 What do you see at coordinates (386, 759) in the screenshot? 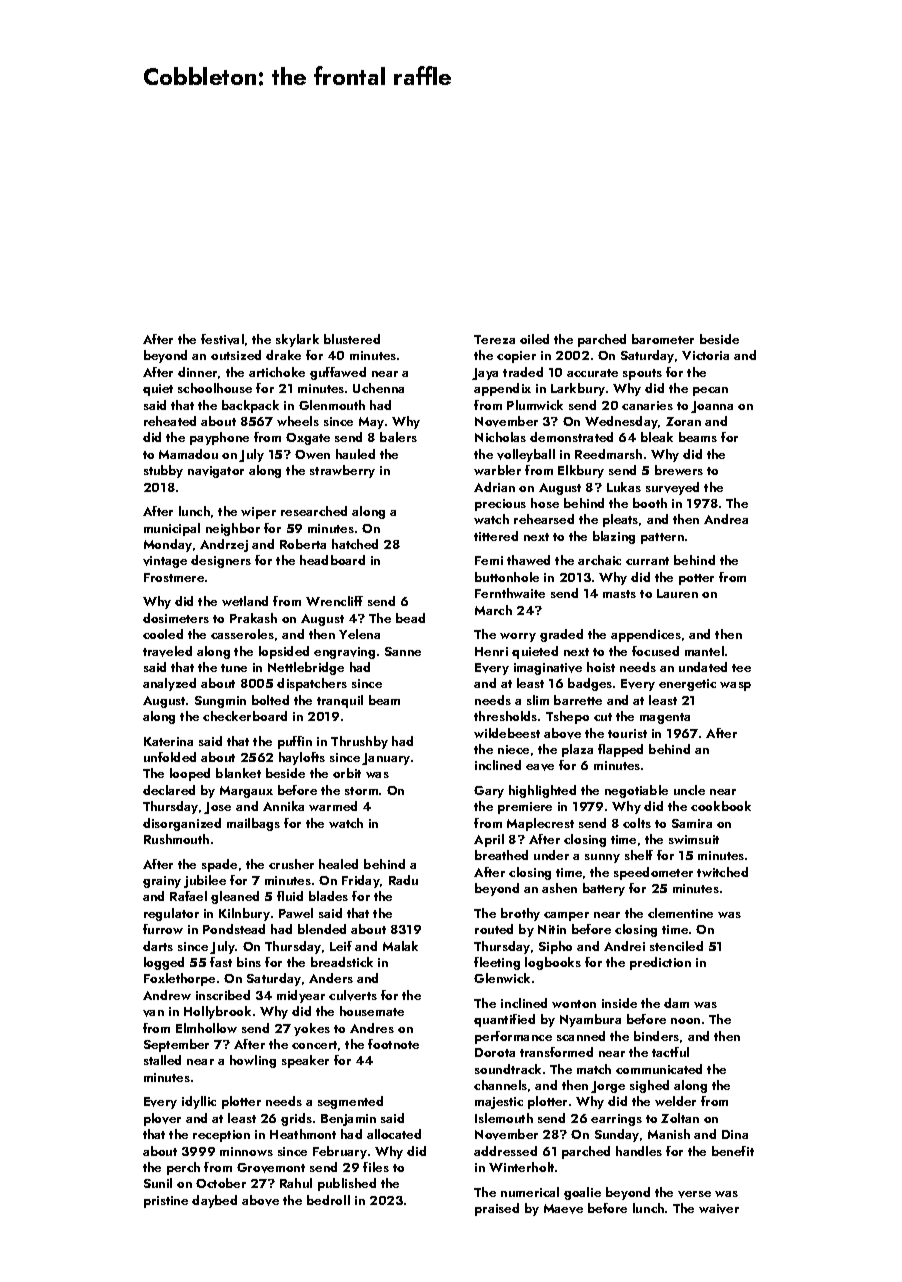
I see `January` at bounding box center [386, 759].
